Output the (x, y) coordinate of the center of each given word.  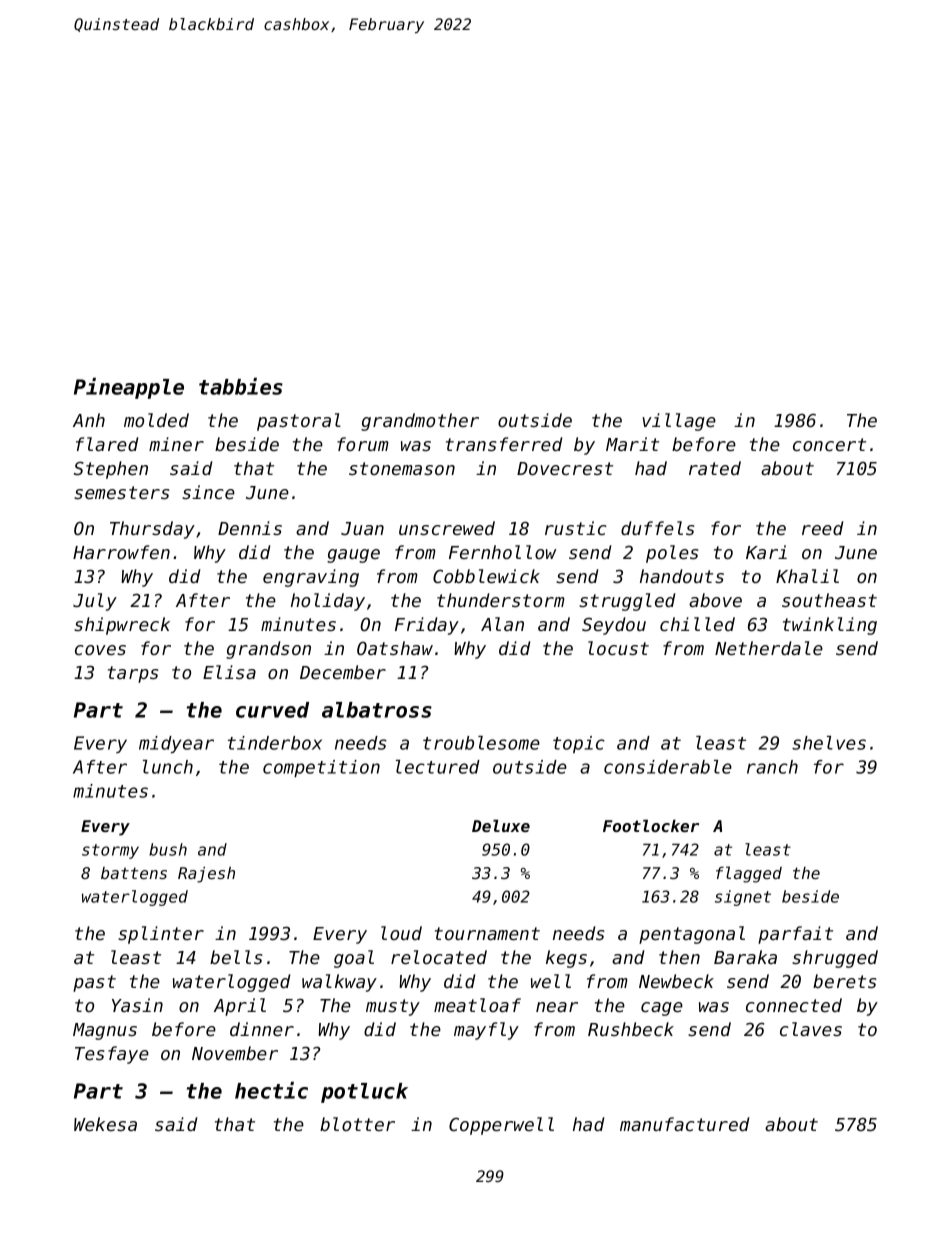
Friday (427, 626)
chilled (697, 624)
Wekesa (105, 1124)
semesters (121, 492)
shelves (829, 743)
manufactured (684, 1124)
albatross (377, 710)
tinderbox (275, 743)
